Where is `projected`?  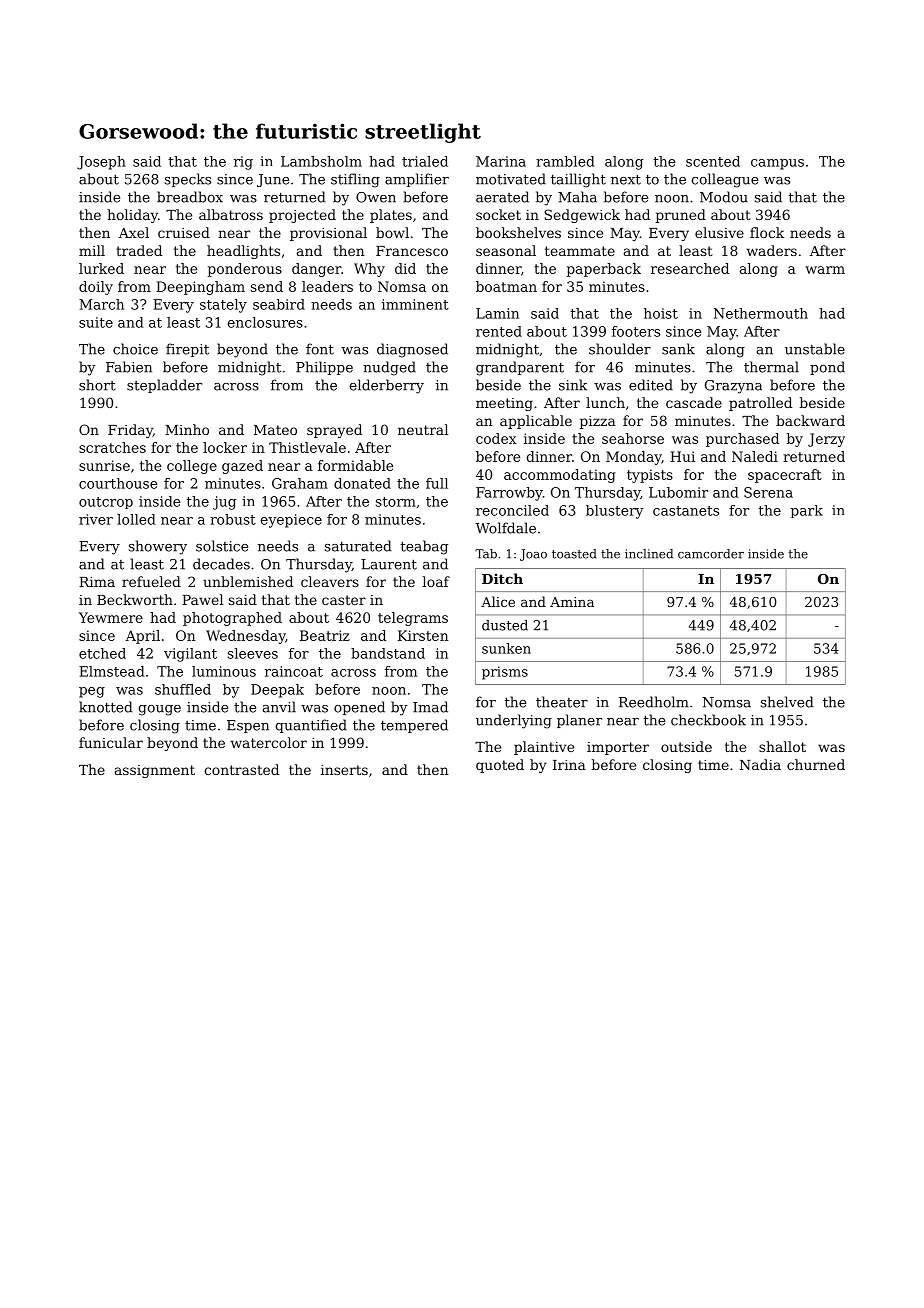
projected is located at coordinates (302, 216).
